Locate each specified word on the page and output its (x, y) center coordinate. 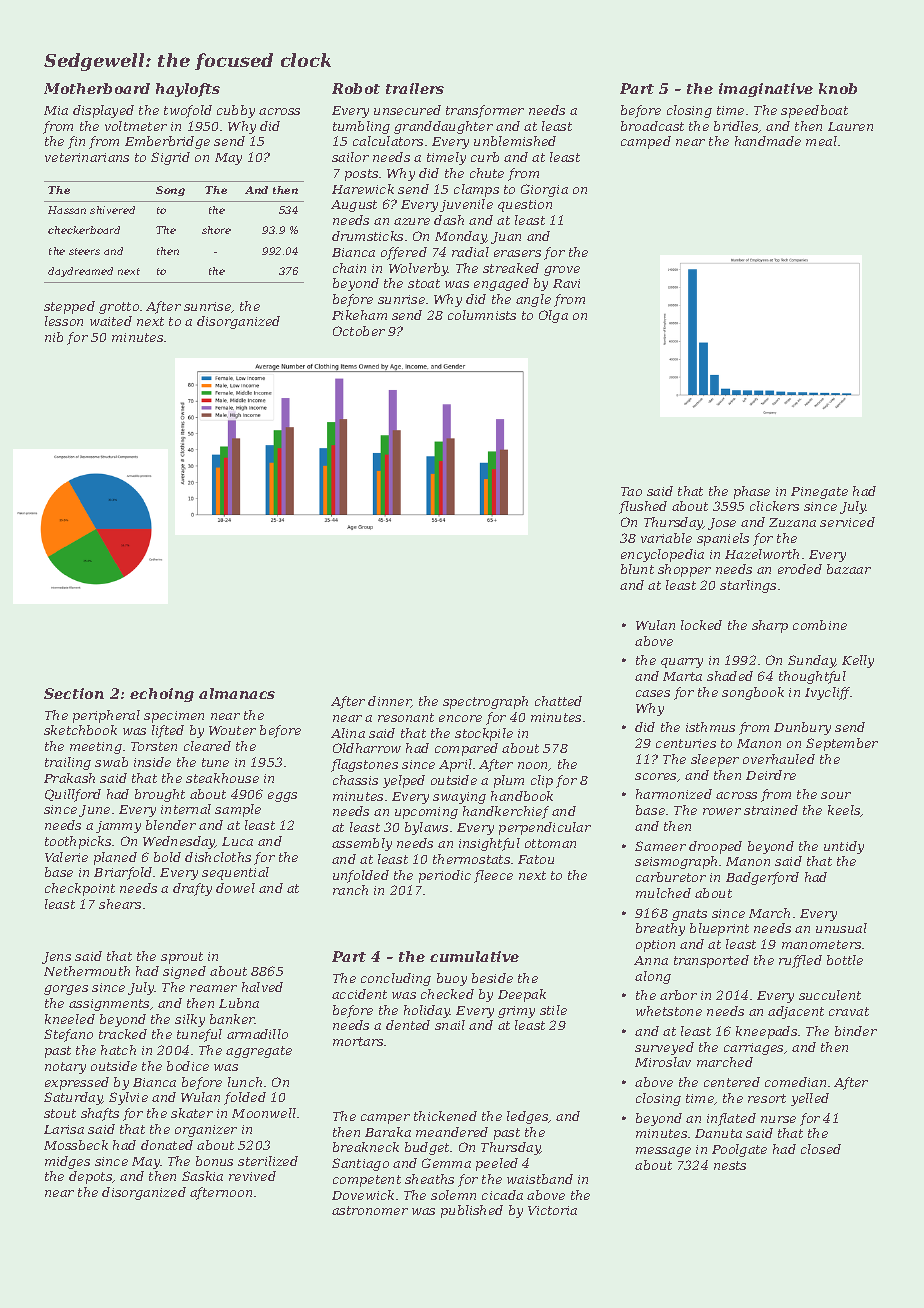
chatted (558, 701)
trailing (68, 763)
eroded (800, 569)
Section (74, 693)
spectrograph (485, 702)
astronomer (370, 1210)
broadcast (652, 126)
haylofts (188, 90)
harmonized (674, 794)
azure (412, 221)
